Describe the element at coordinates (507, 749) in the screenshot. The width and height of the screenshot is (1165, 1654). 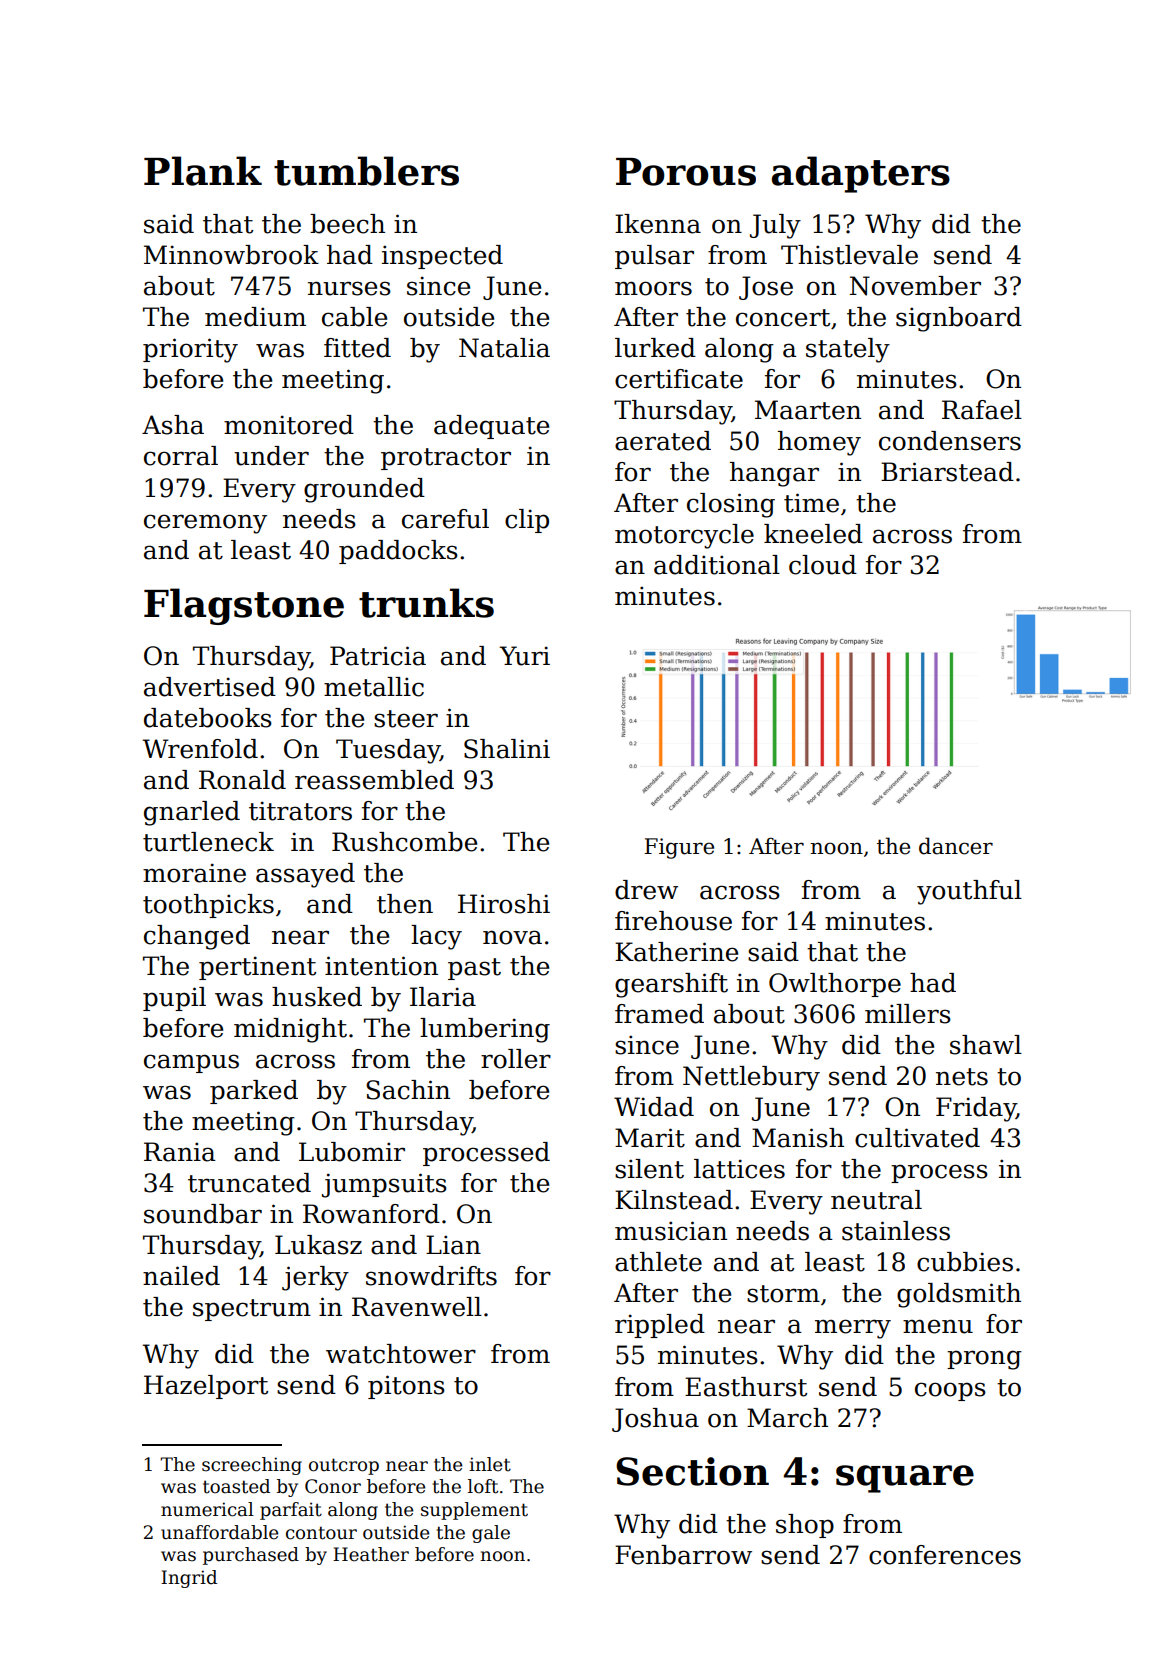
I see `Shalini` at that location.
